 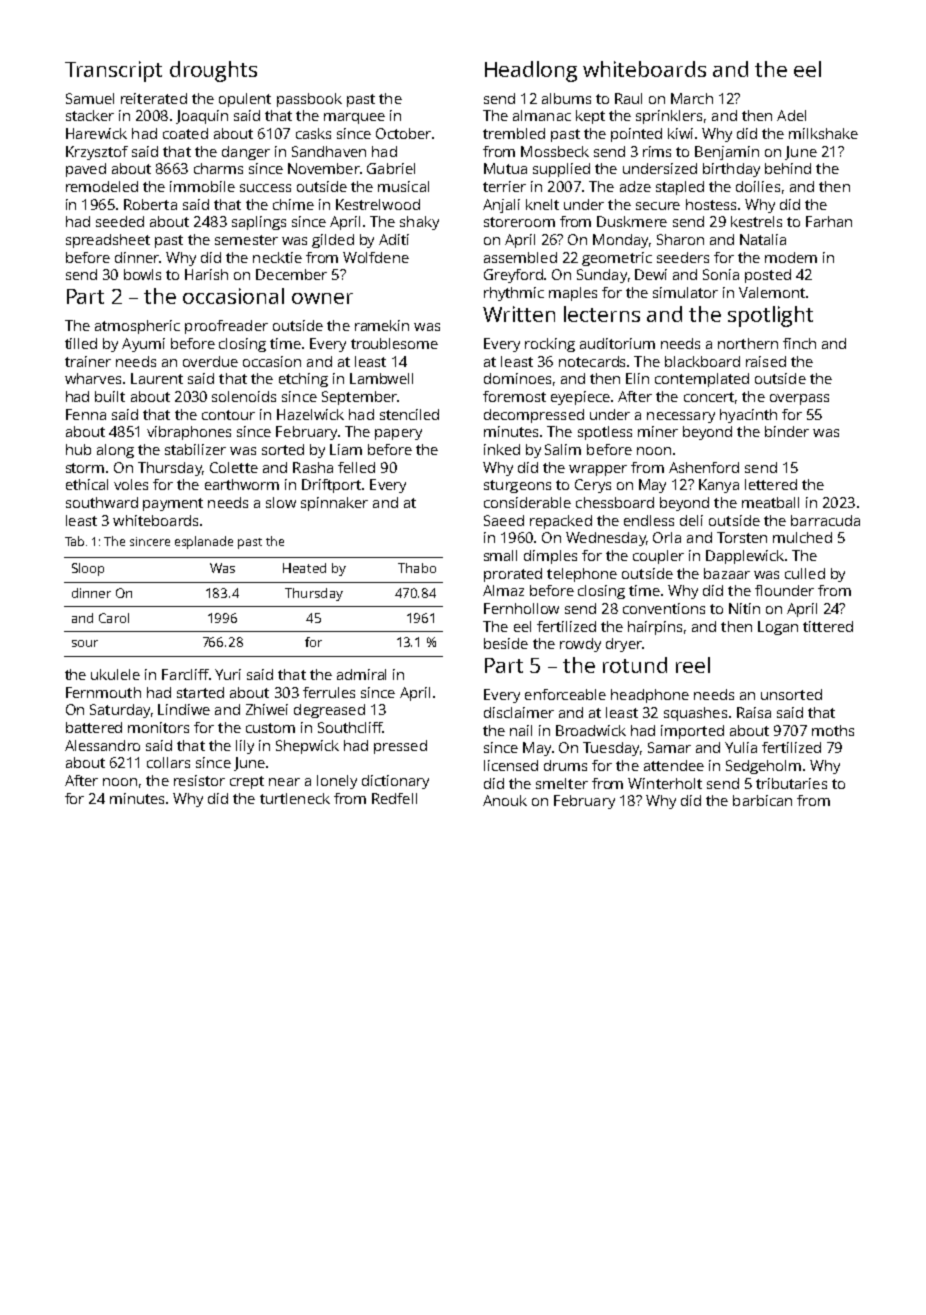 What do you see at coordinates (85, 643) in the image?
I see `sour` at bounding box center [85, 643].
